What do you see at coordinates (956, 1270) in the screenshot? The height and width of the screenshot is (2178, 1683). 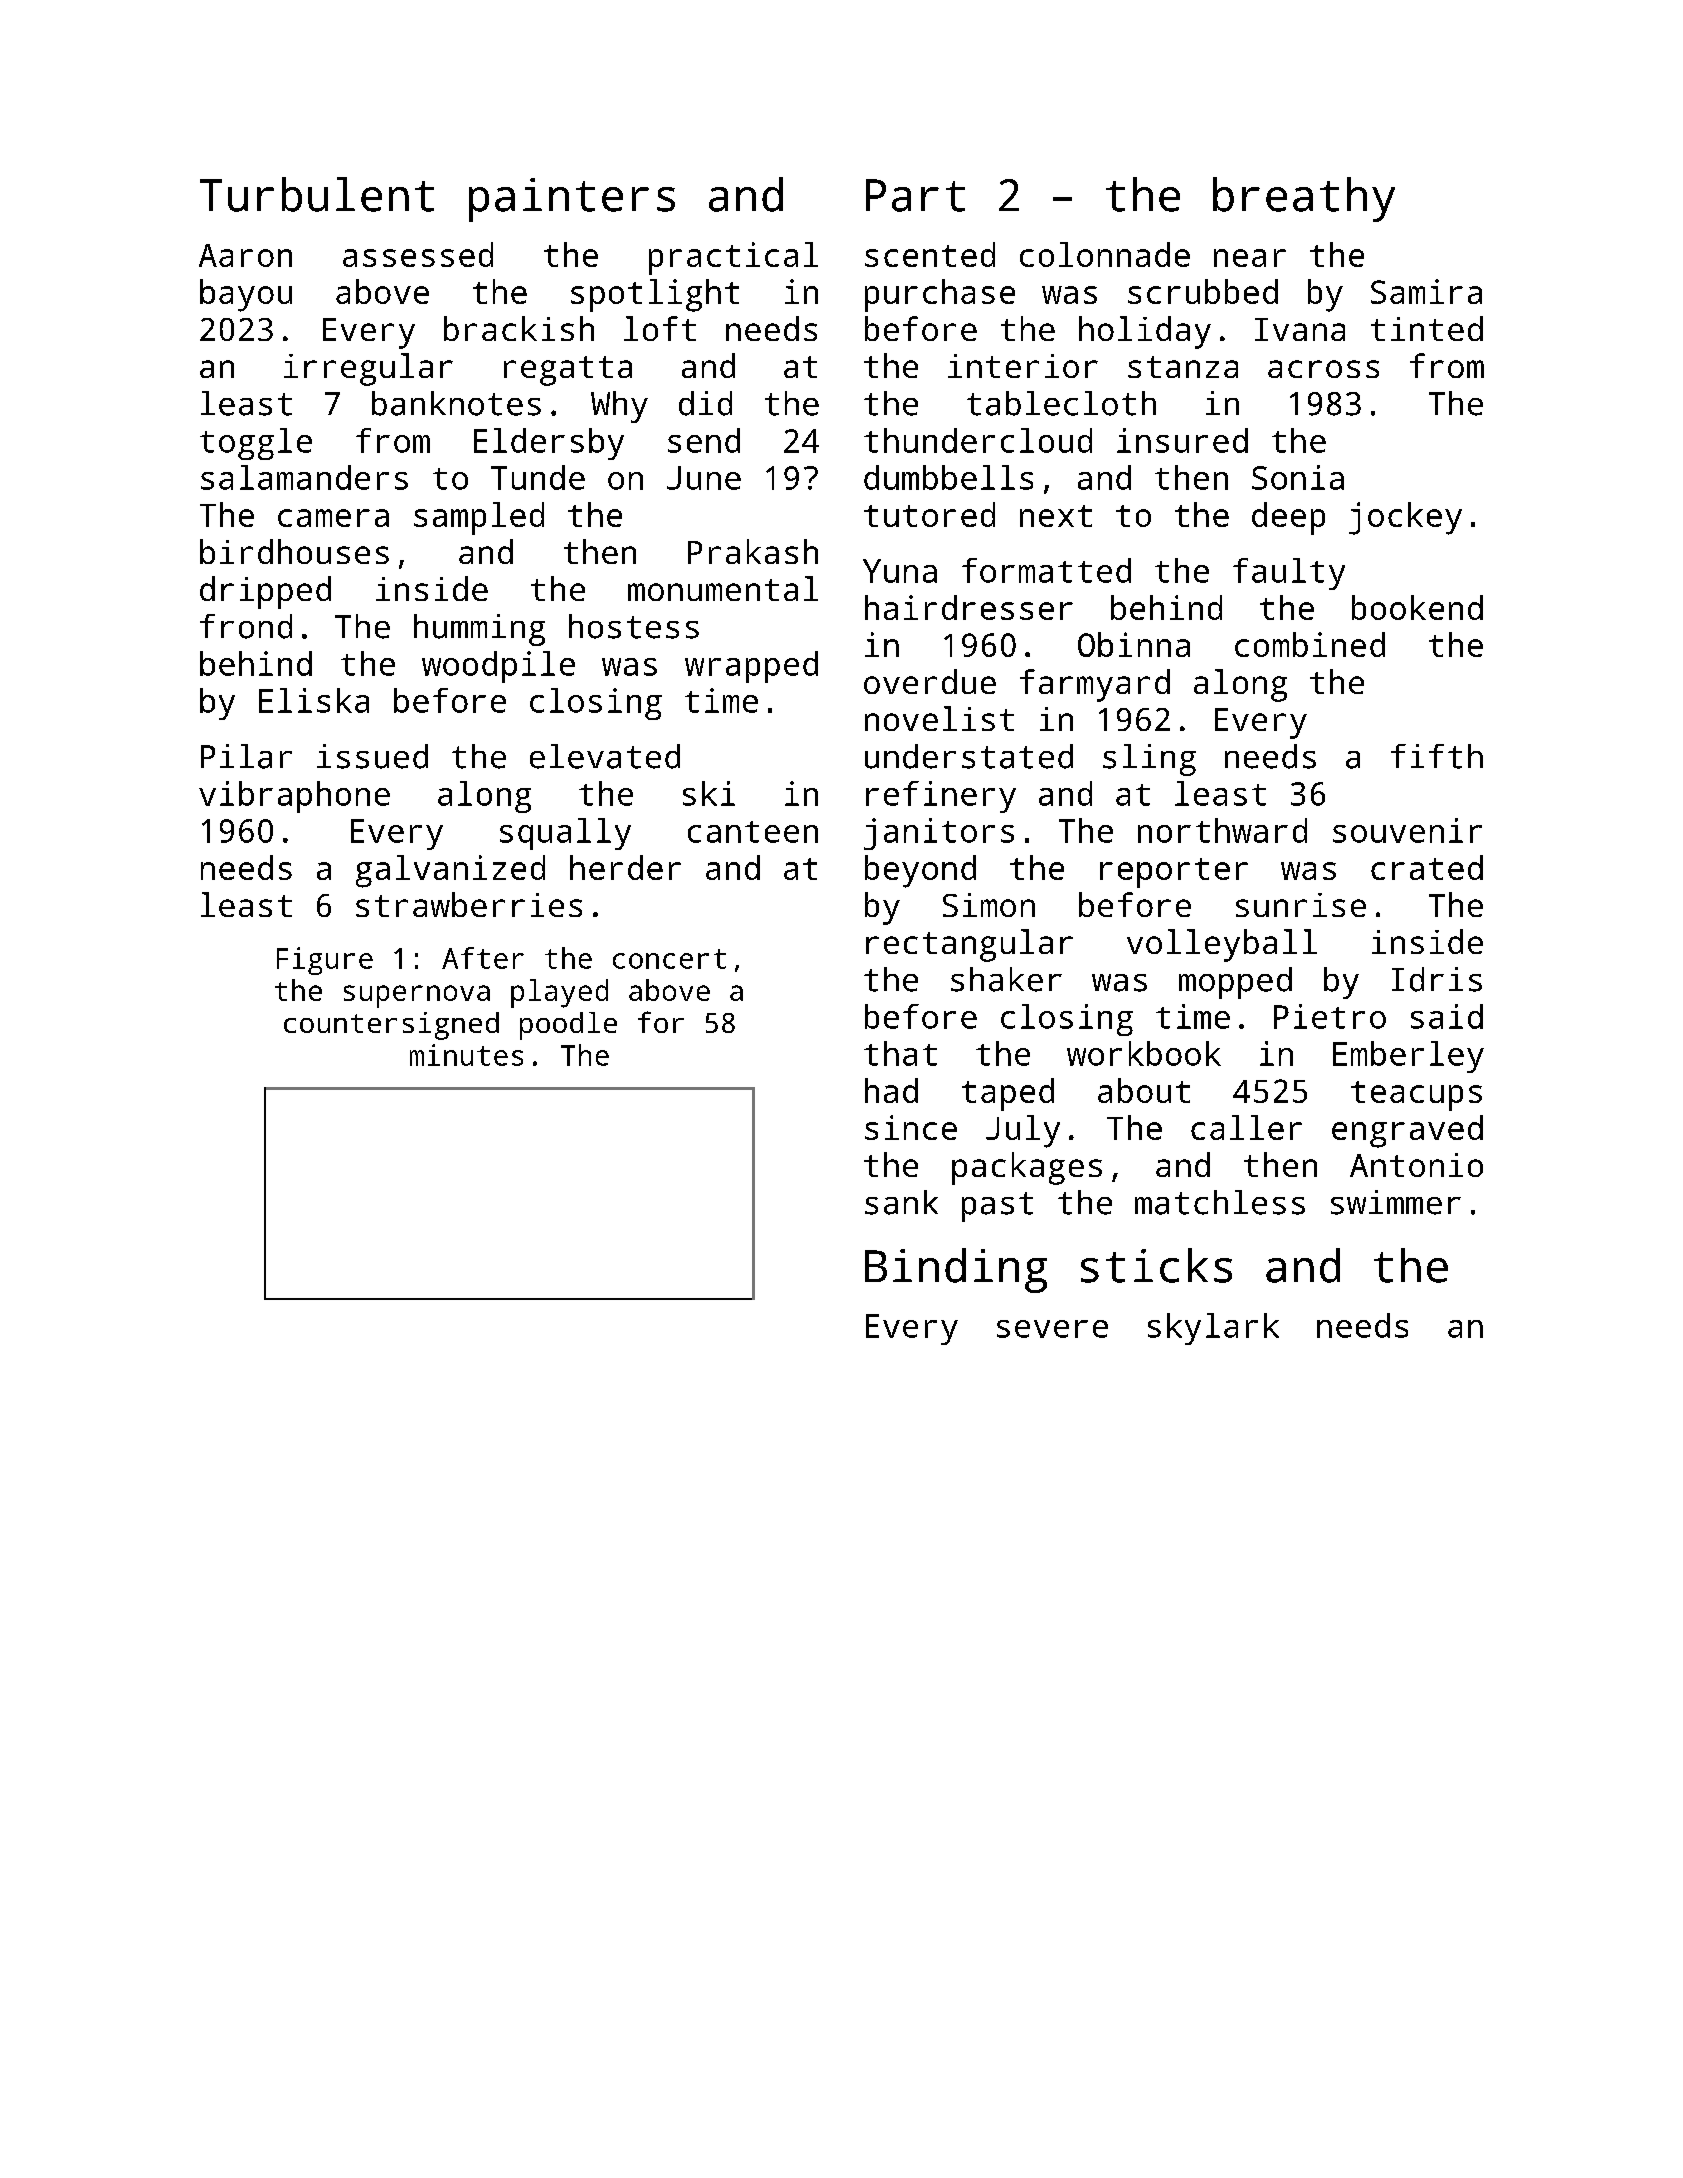 I see `Binding` at bounding box center [956, 1270].
